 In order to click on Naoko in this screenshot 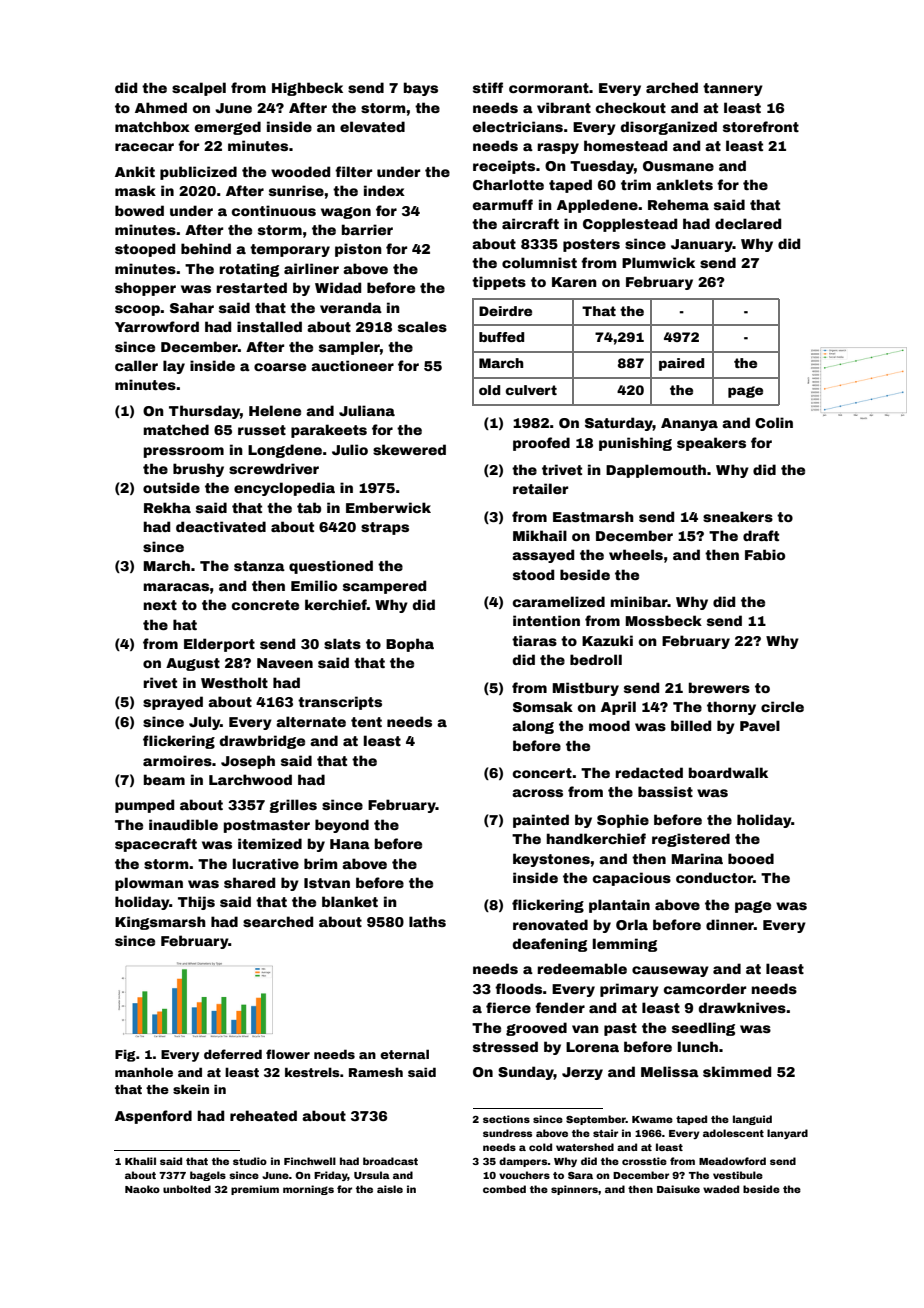, I will do `click(142, 1189)`.
